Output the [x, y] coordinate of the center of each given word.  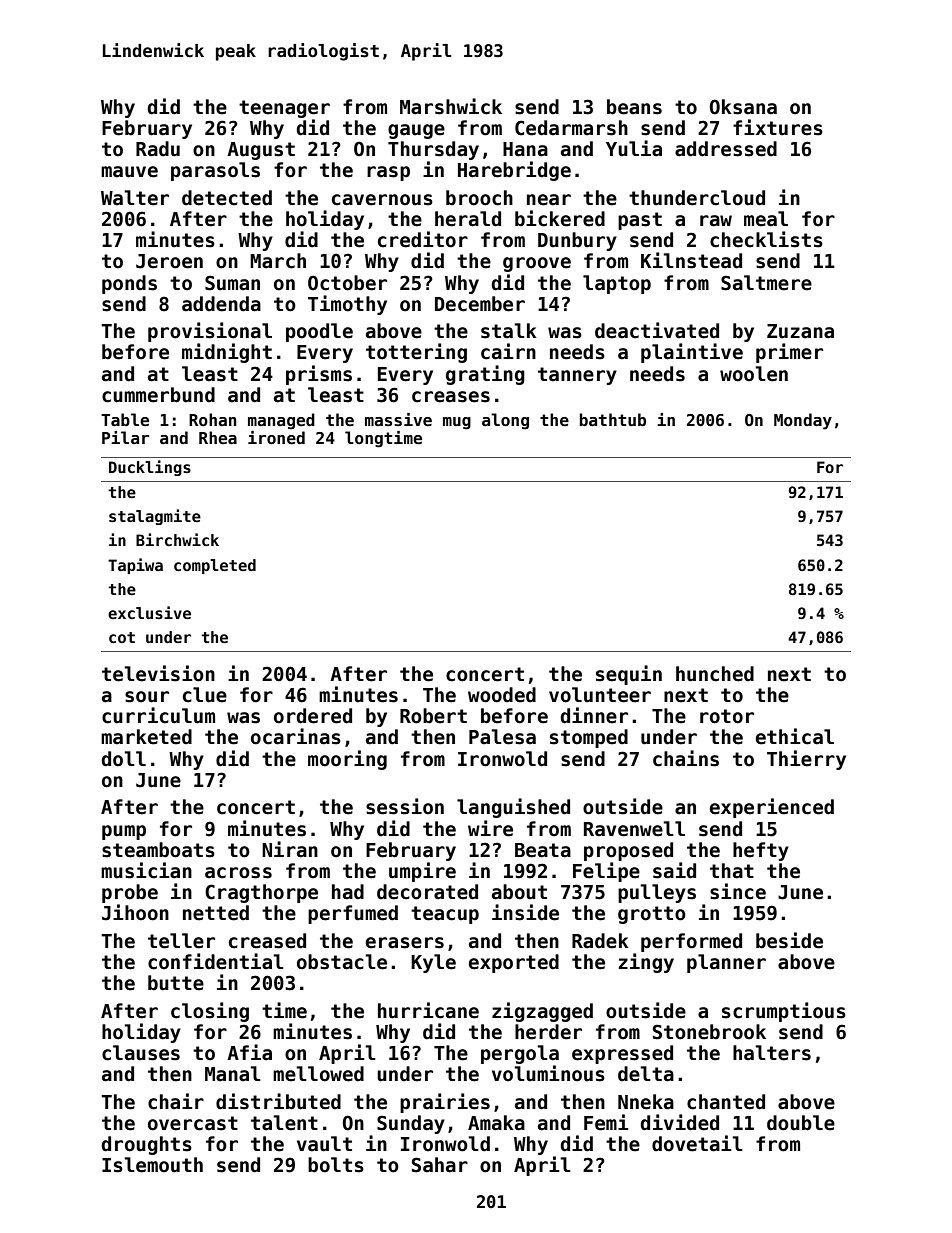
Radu [158, 149]
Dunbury [577, 241]
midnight [227, 353]
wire [490, 828]
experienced [772, 808]
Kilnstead [691, 260]
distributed [278, 1101]
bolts [336, 1165]
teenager [284, 109]
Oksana [743, 107]
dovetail [697, 1143]
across [238, 873]
